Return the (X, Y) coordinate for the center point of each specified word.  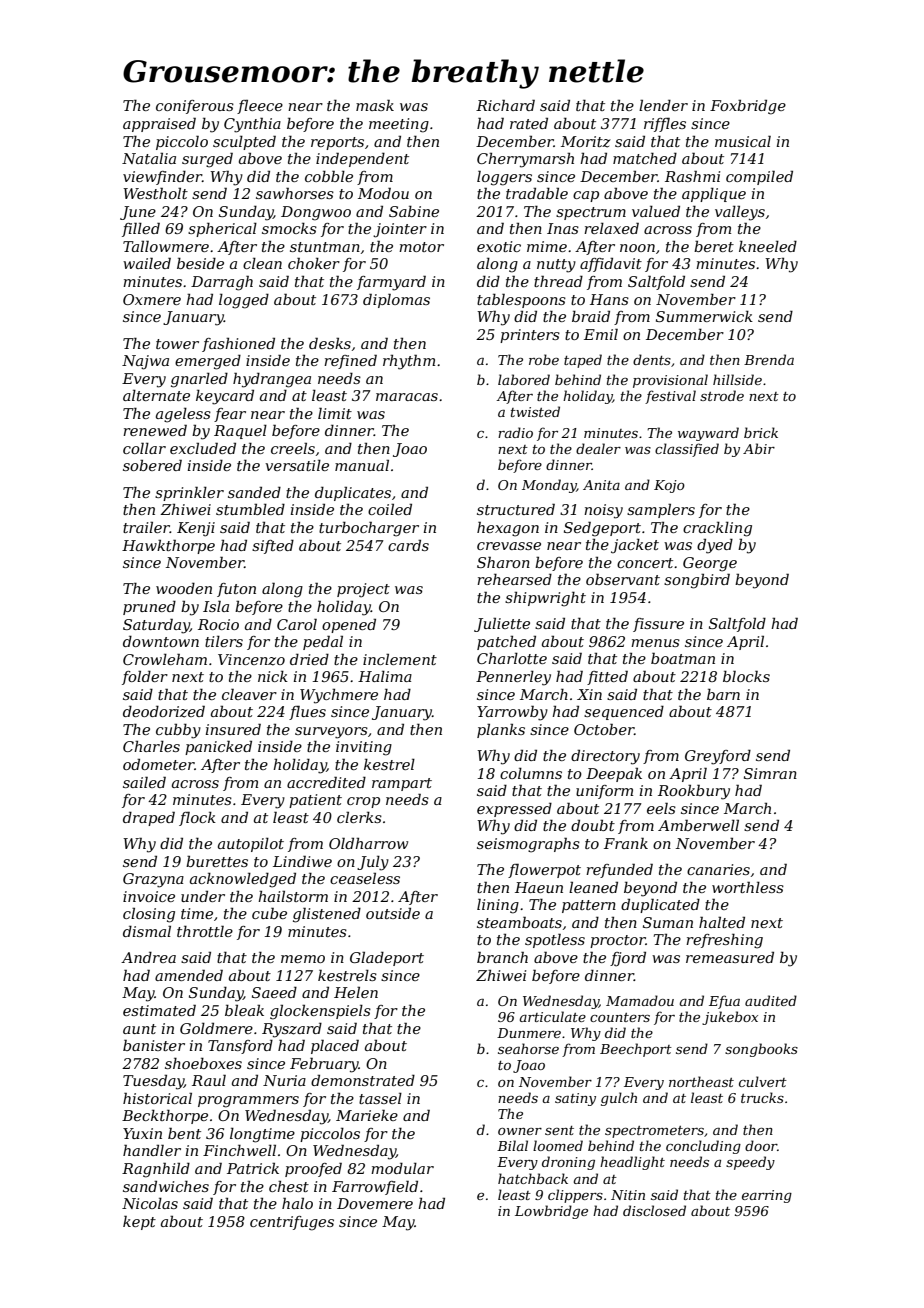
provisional (670, 381)
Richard (505, 105)
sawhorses (295, 193)
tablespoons (521, 300)
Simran (770, 773)
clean (262, 263)
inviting (364, 748)
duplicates (353, 493)
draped (149, 818)
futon (236, 590)
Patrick (253, 1168)
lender (663, 105)
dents (652, 359)
